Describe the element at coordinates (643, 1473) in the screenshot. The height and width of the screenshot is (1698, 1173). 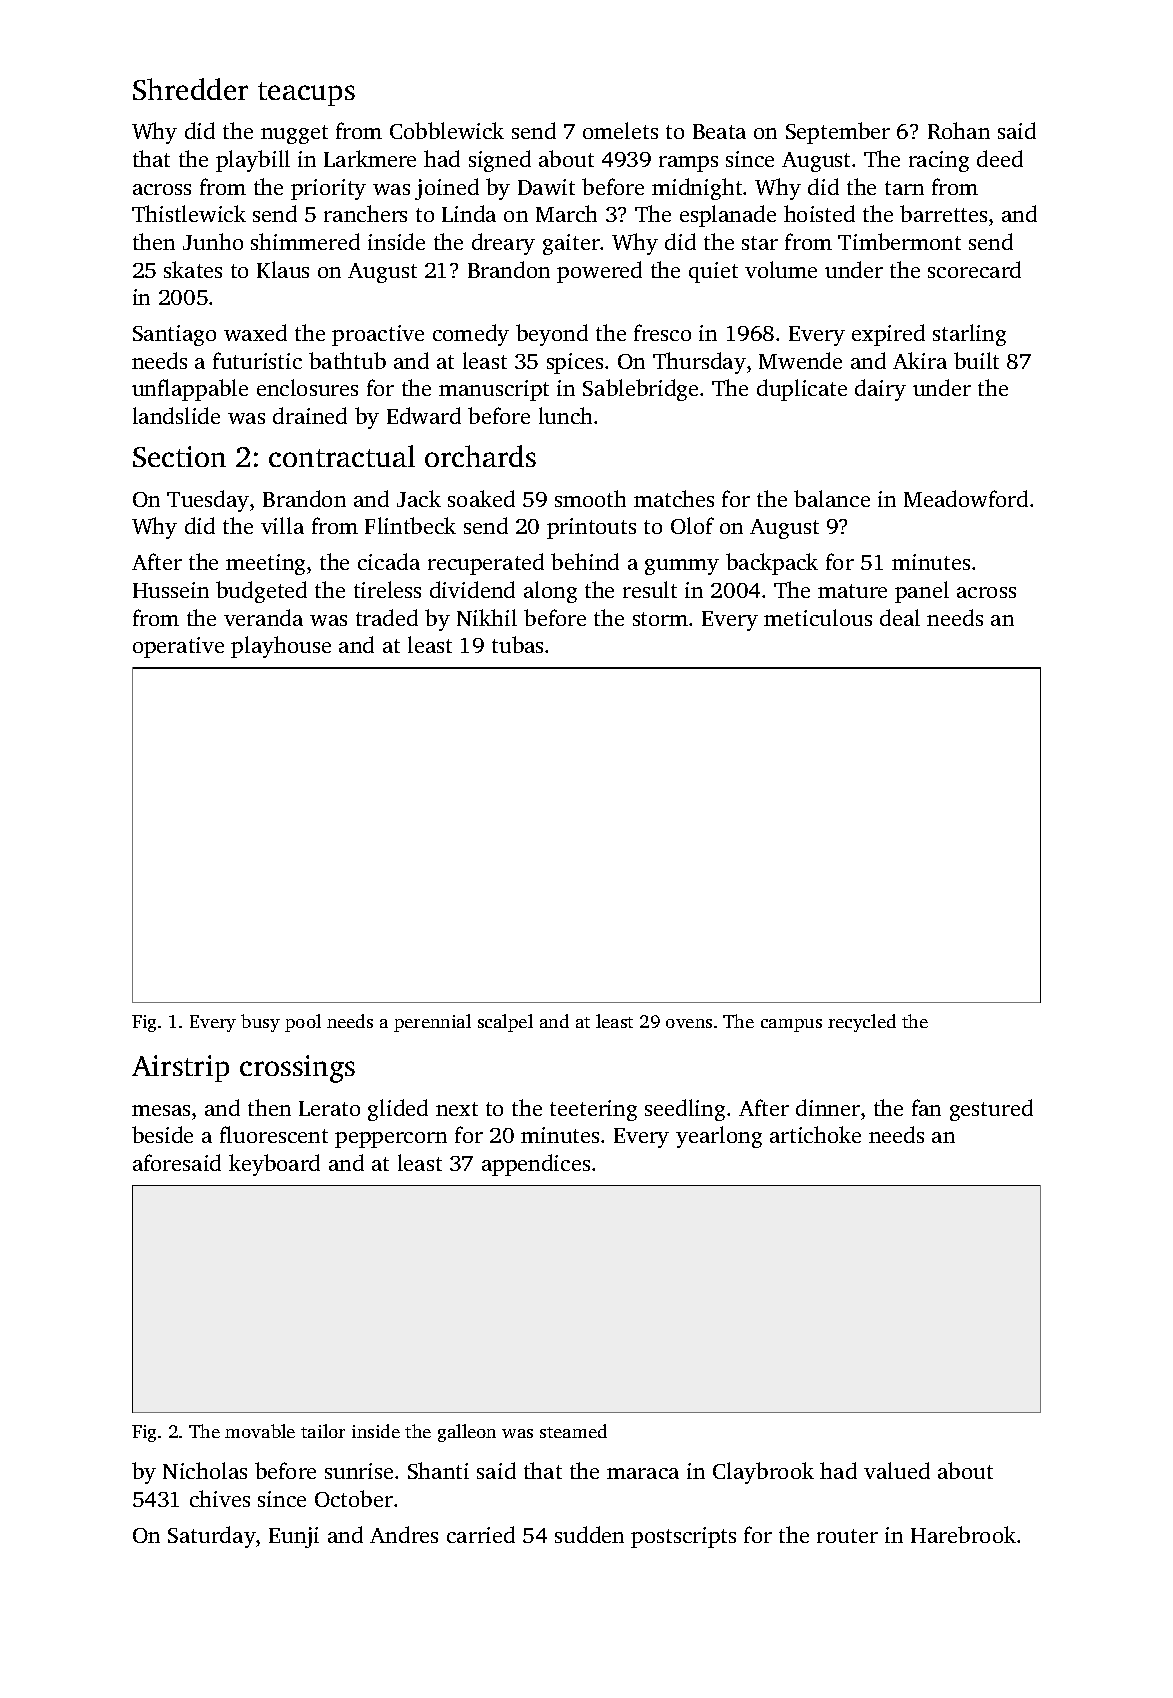
I see `maraca` at that location.
